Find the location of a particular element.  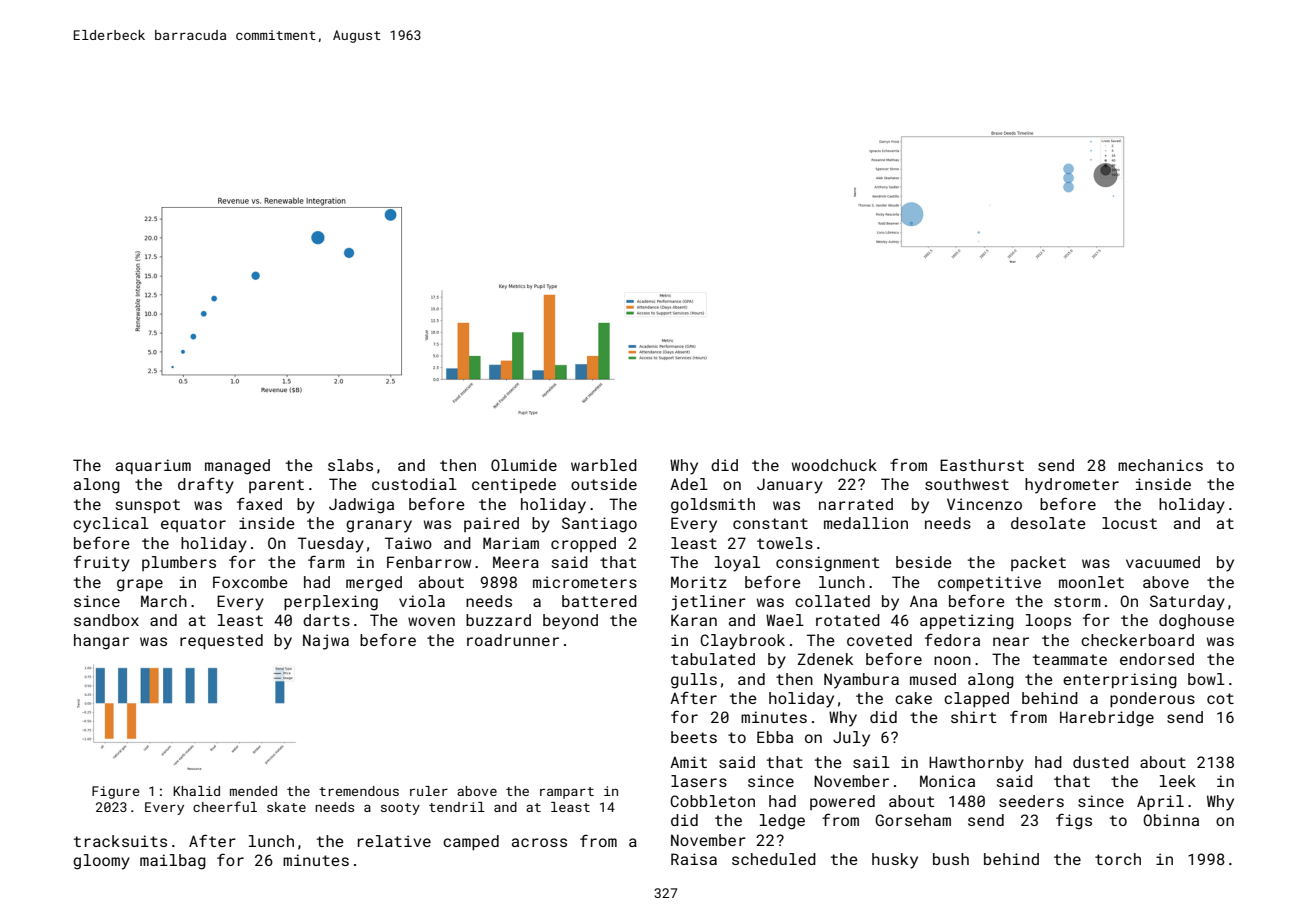

gloomy is located at coordinates (101, 862).
